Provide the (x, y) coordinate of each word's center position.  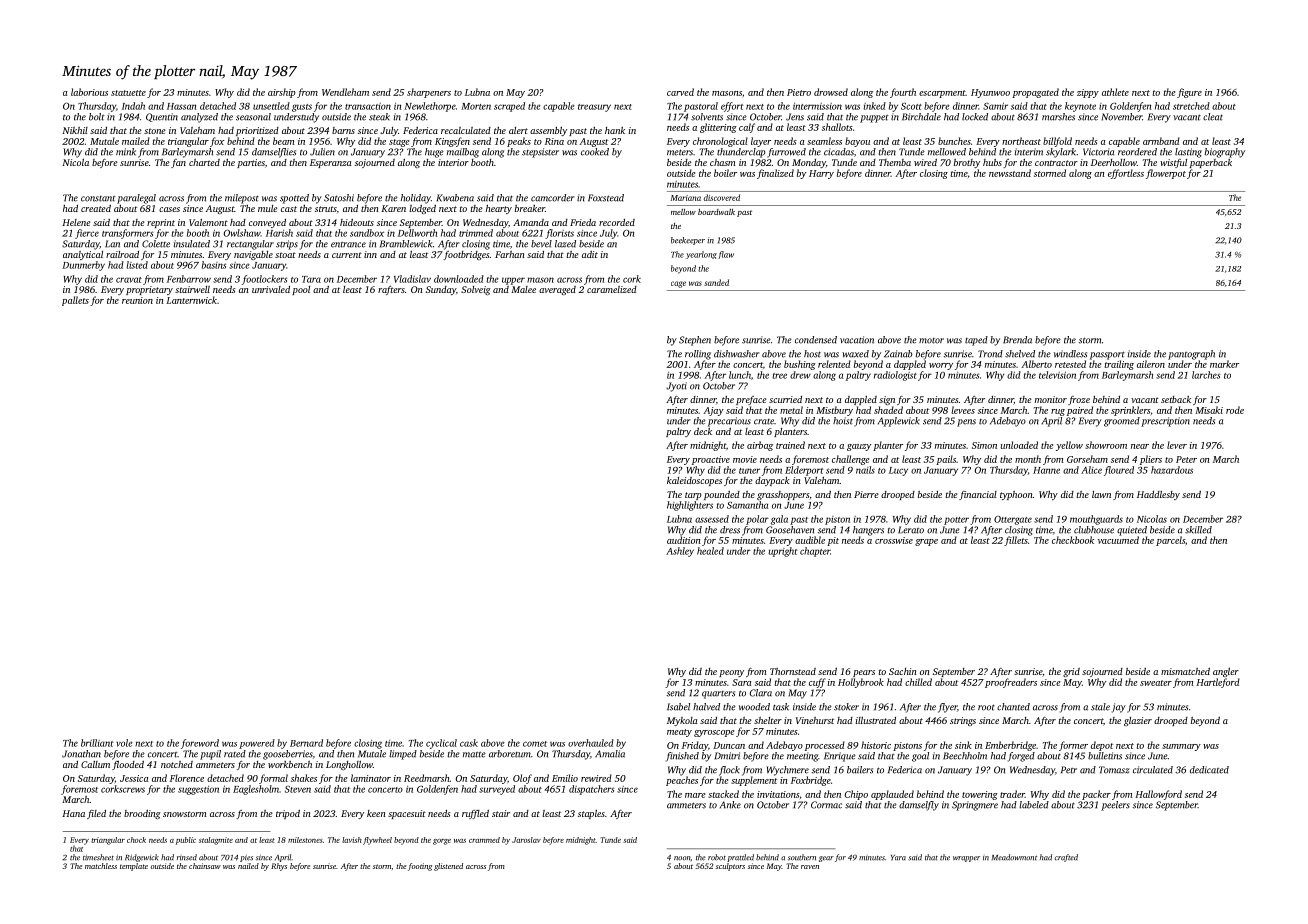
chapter (815, 552)
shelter (768, 720)
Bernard (306, 743)
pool (301, 290)
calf (747, 128)
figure (1189, 93)
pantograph (1191, 355)
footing (420, 867)
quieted (1132, 531)
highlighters (690, 506)
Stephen (695, 341)
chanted (1013, 707)
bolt (96, 117)
